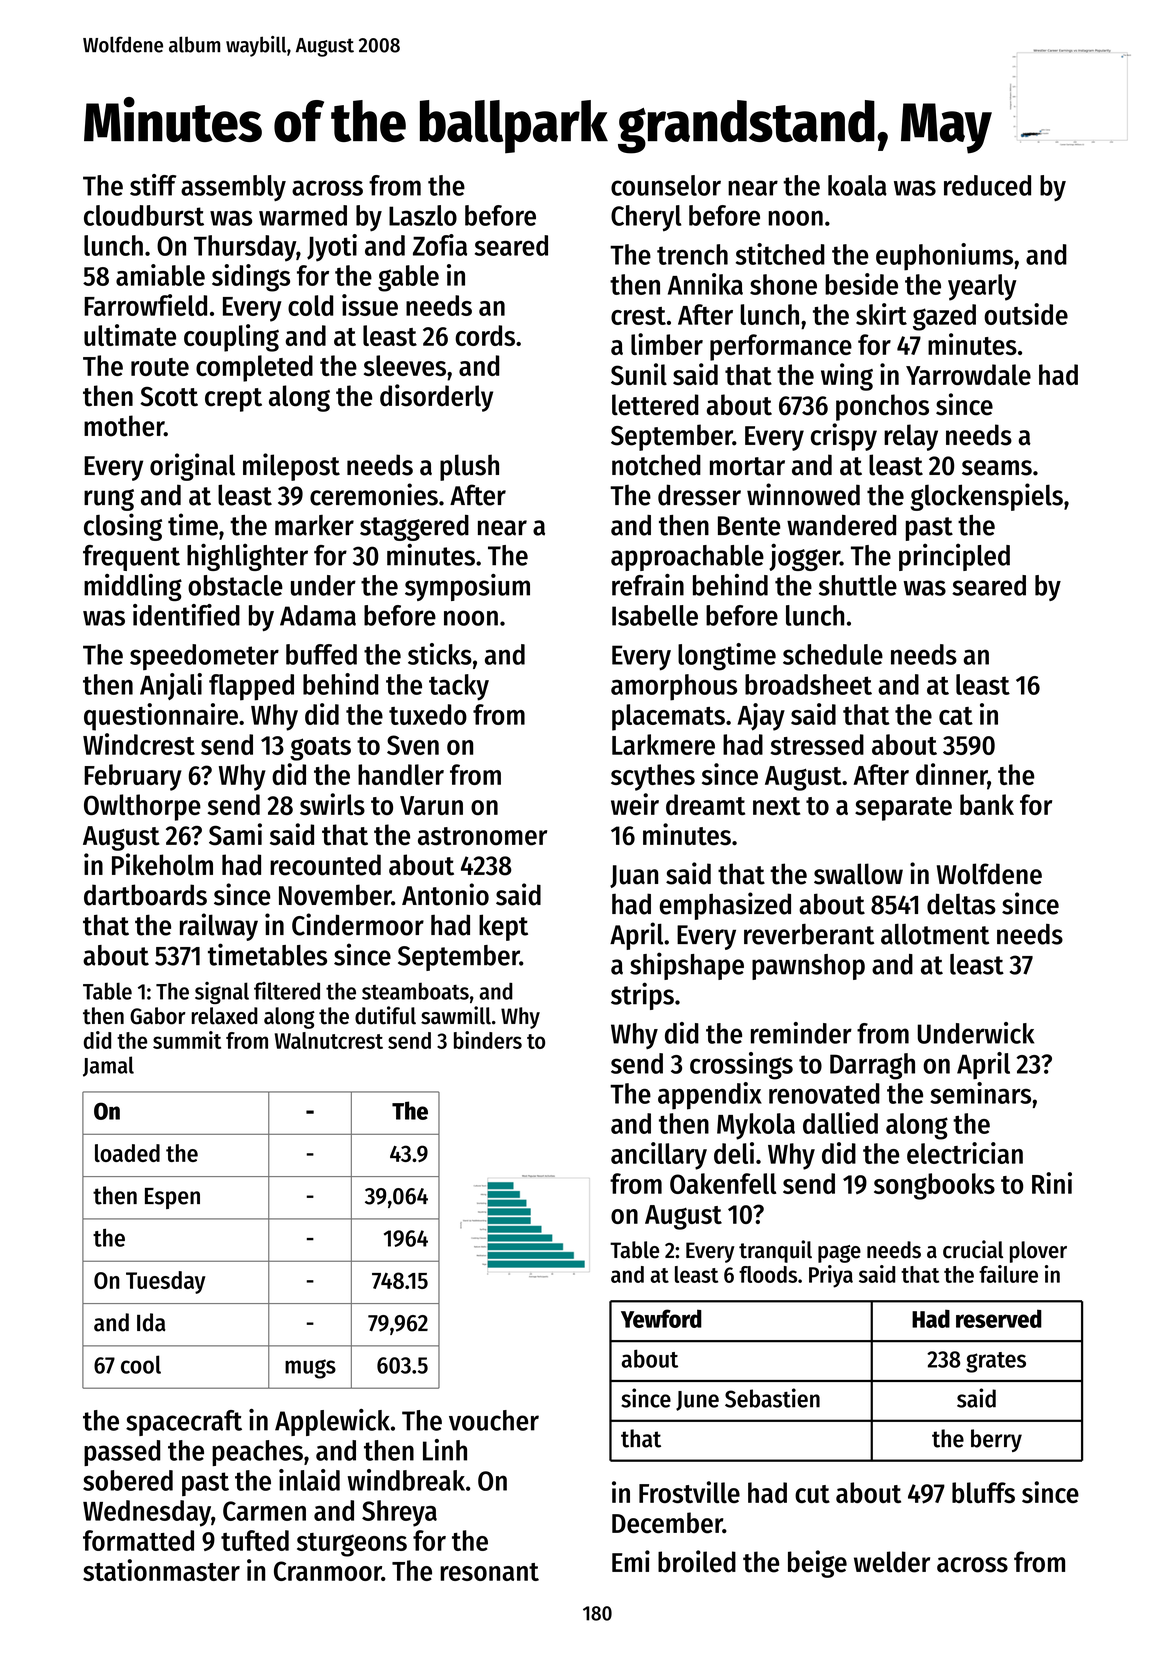  What do you see at coordinates (987, 185) in the document?
I see `reduced` at bounding box center [987, 185].
